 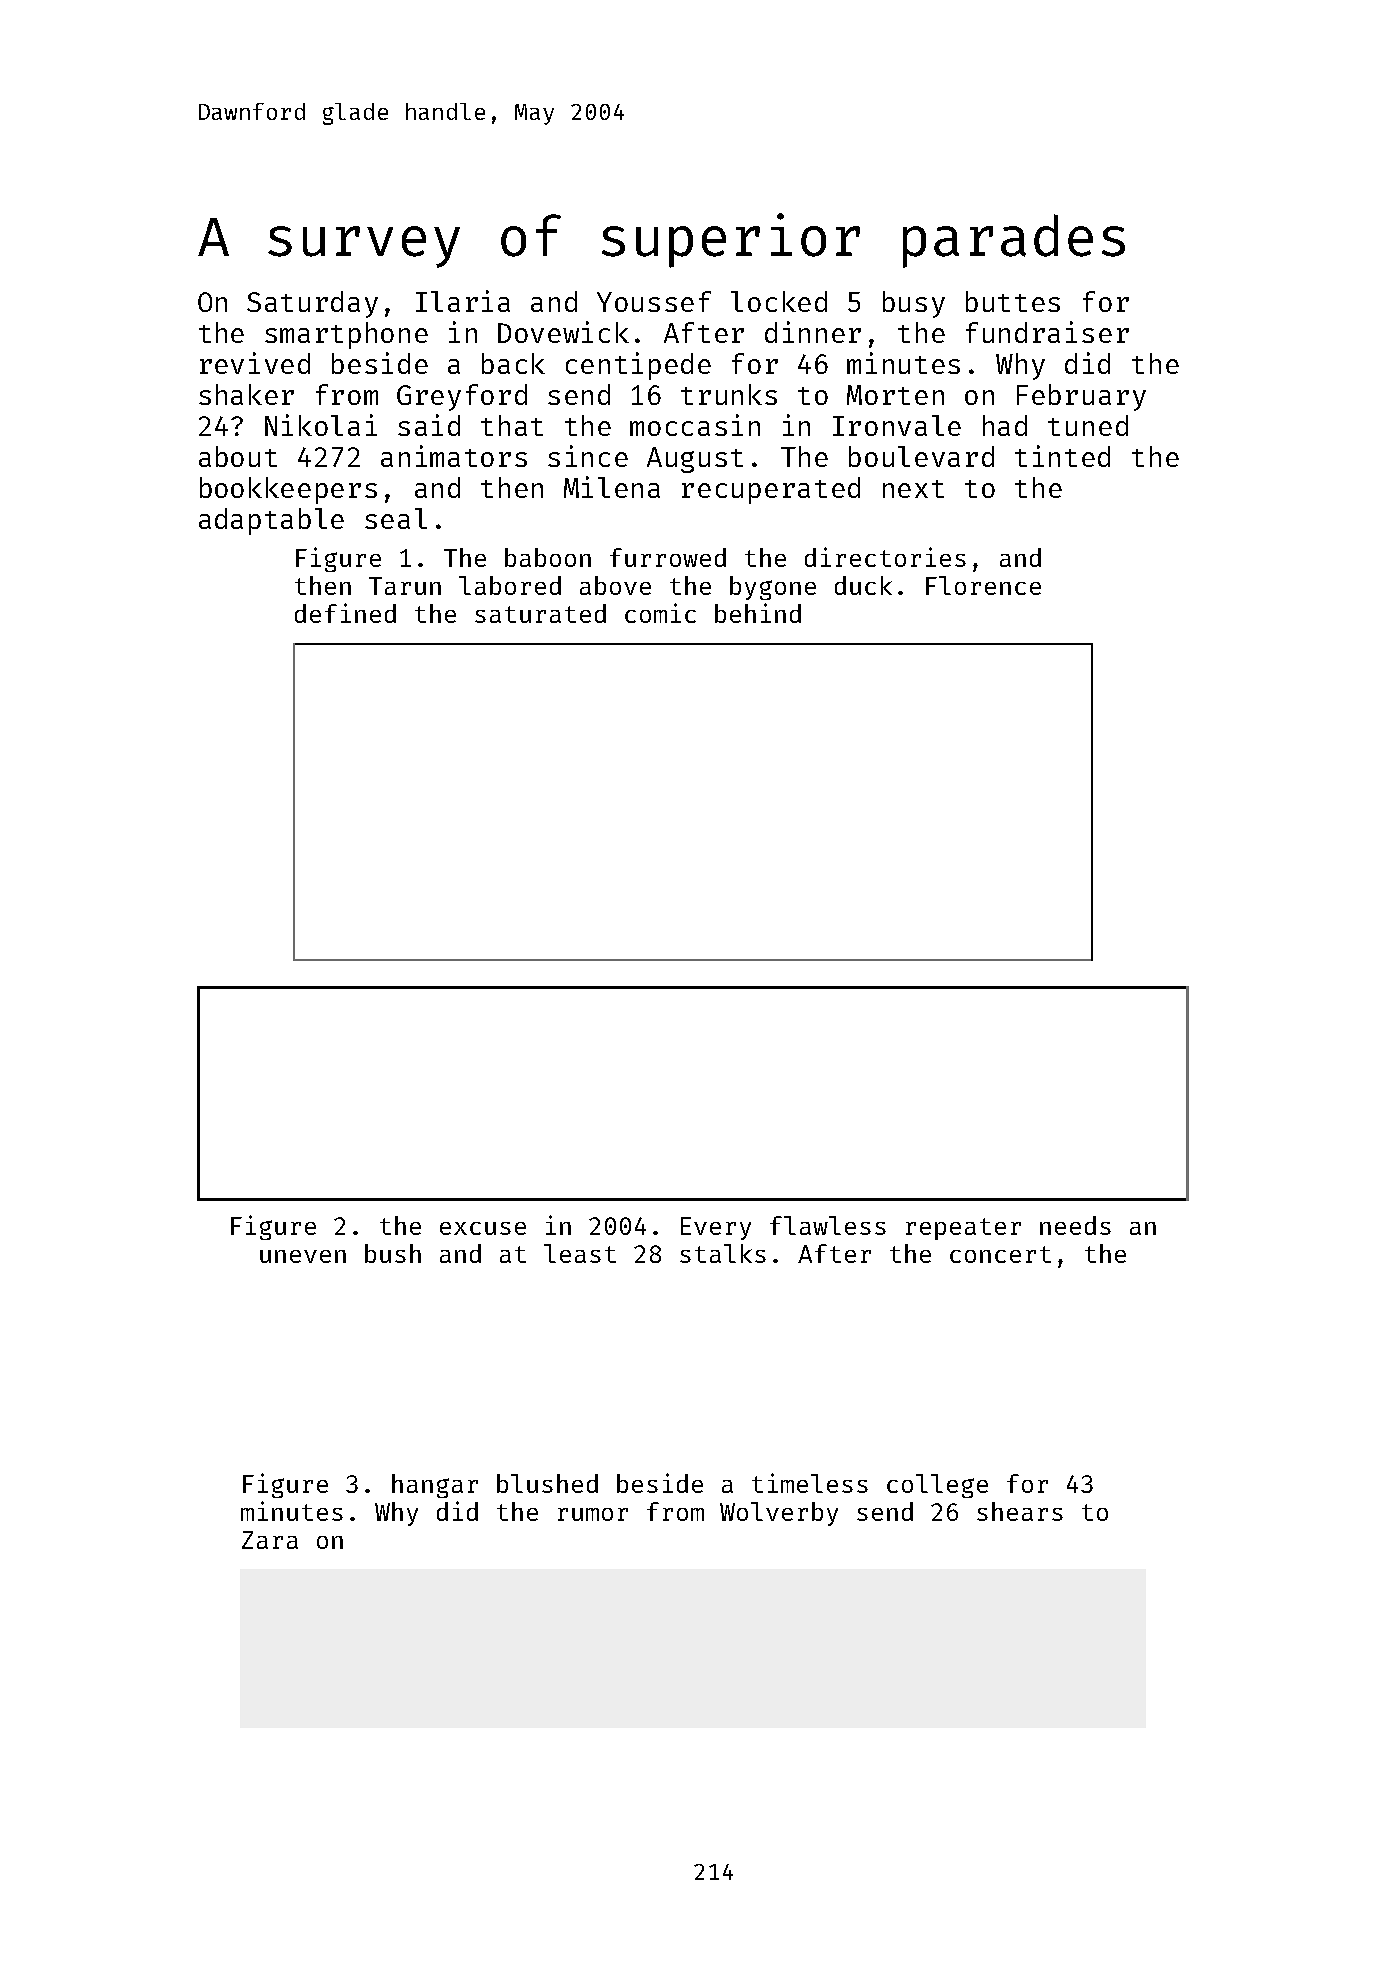 What do you see at coordinates (1013, 301) in the page?
I see `buttes` at bounding box center [1013, 301].
